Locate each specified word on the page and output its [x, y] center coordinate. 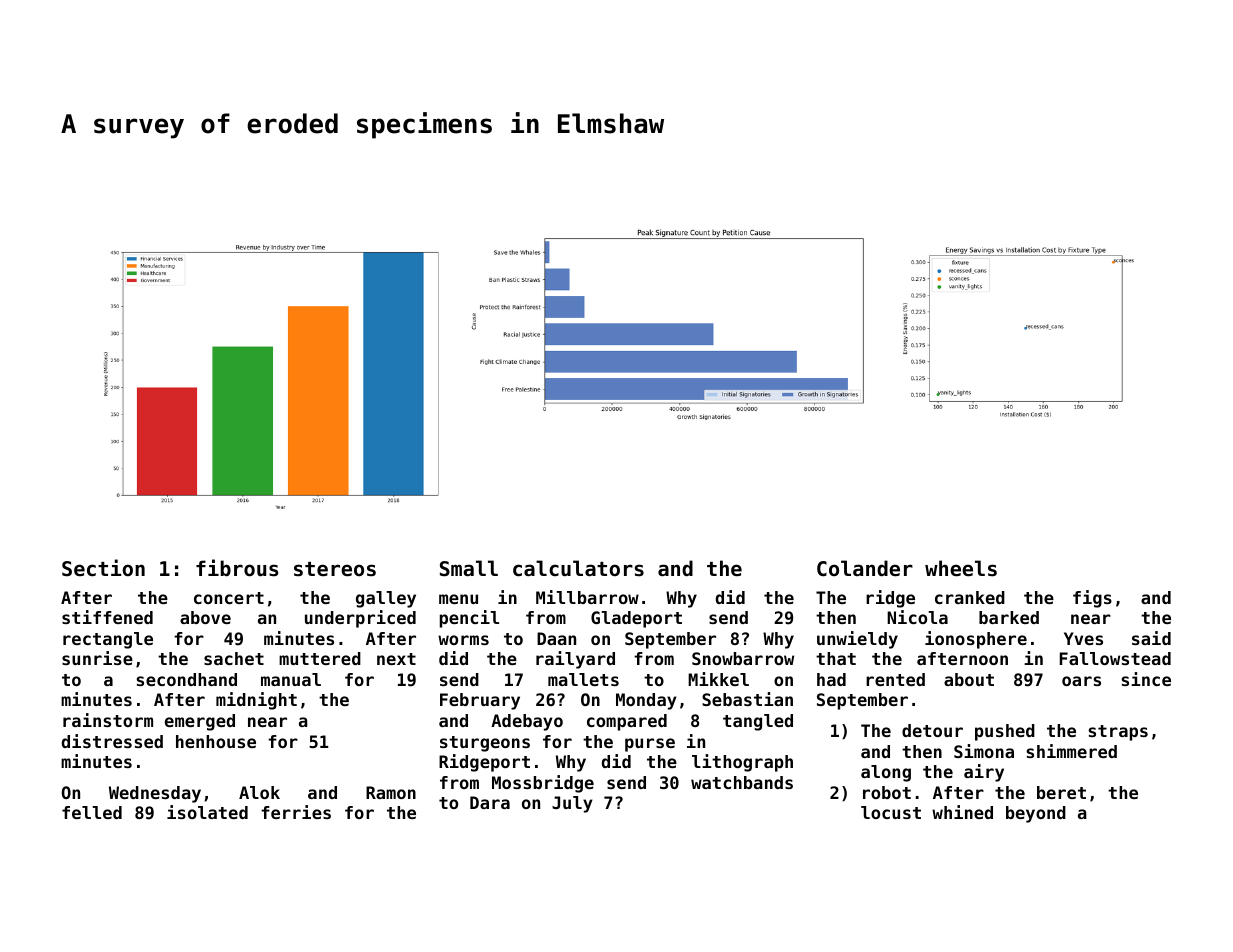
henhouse [216, 741]
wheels [961, 568]
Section [103, 568]
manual [291, 679]
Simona [984, 751]
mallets [583, 679]
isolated [207, 812]
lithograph [742, 763]
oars [1081, 681]
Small [469, 568]
